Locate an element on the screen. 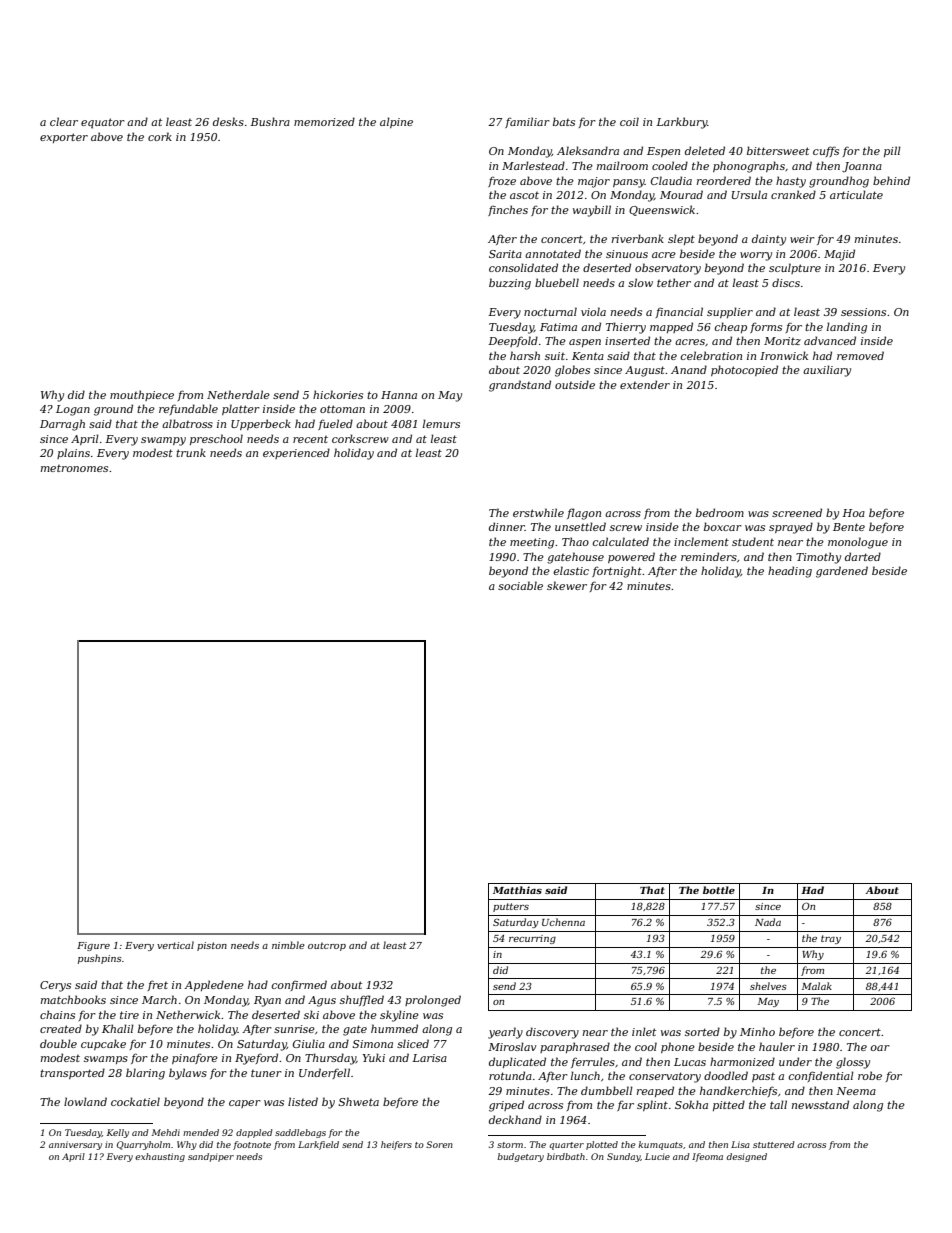  desks is located at coordinates (228, 121).
